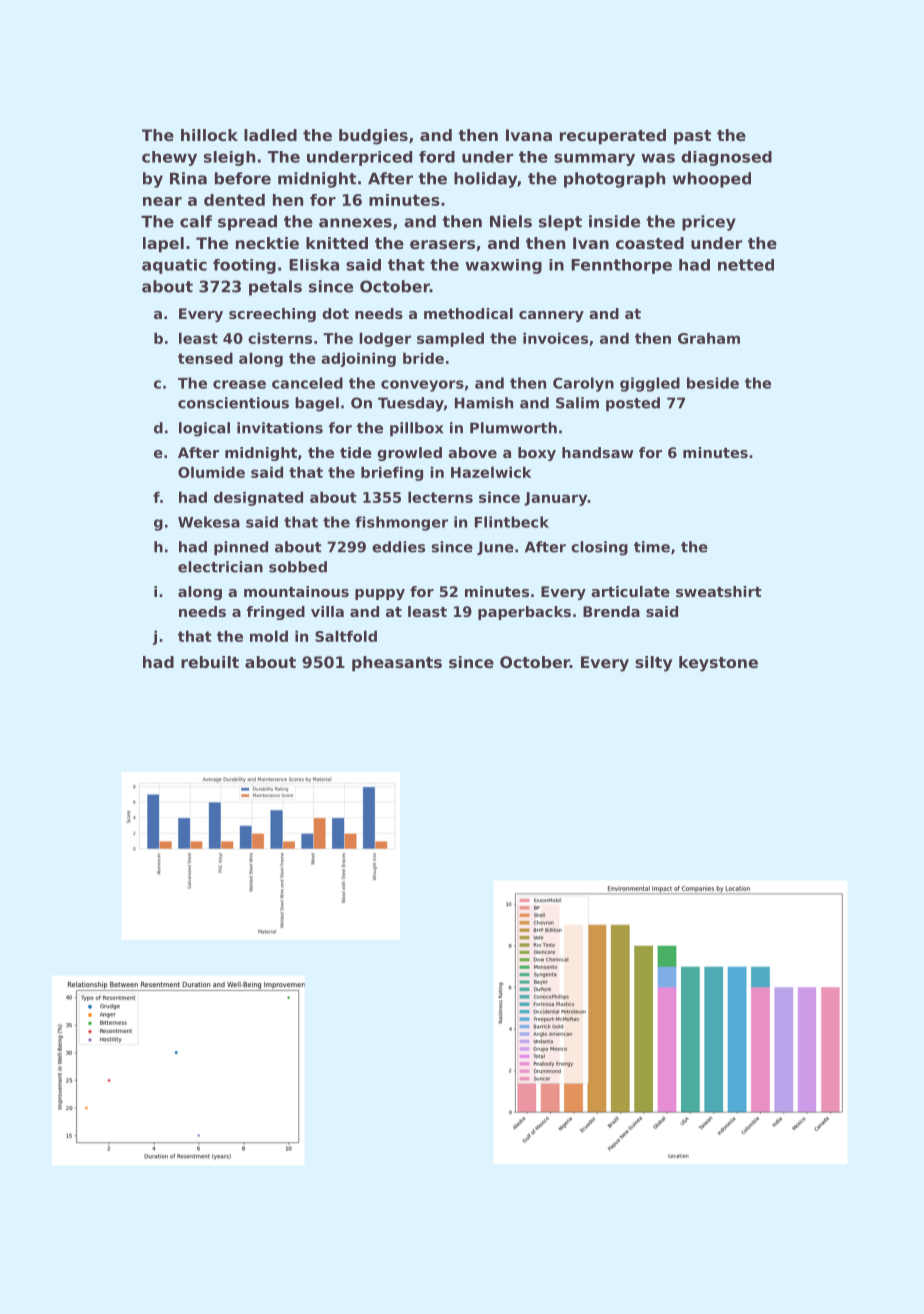 This screenshot has width=924, height=1314. What do you see at coordinates (209, 135) in the screenshot?
I see `hillock` at bounding box center [209, 135].
